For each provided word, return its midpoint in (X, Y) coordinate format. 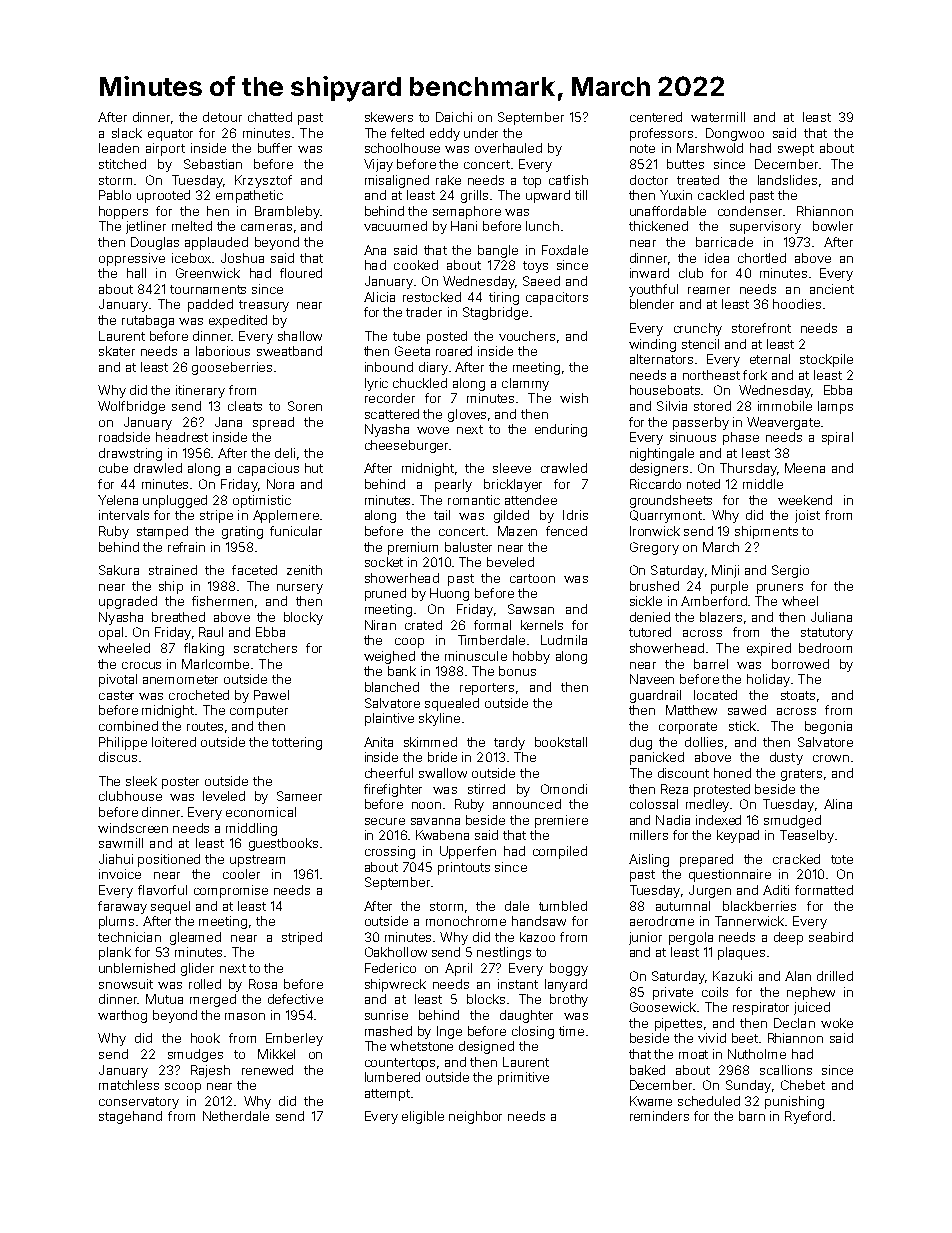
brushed (654, 586)
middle (763, 484)
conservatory (139, 1103)
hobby (531, 657)
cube (113, 468)
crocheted (199, 695)
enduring (561, 430)
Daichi (454, 117)
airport (165, 149)
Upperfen (468, 852)
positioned (169, 860)
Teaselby (807, 836)
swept (796, 150)
